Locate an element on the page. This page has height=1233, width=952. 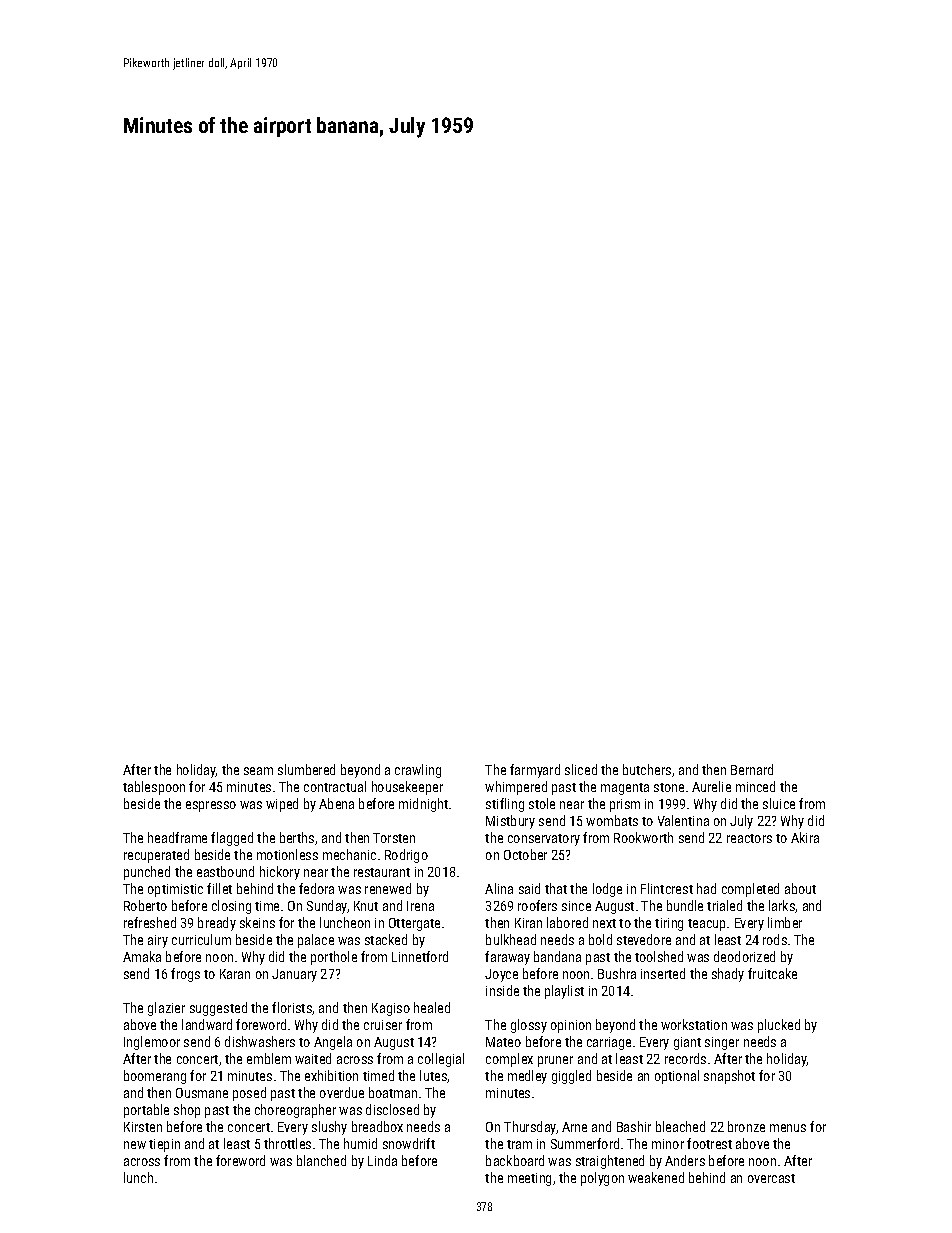
January is located at coordinates (294, 975).
